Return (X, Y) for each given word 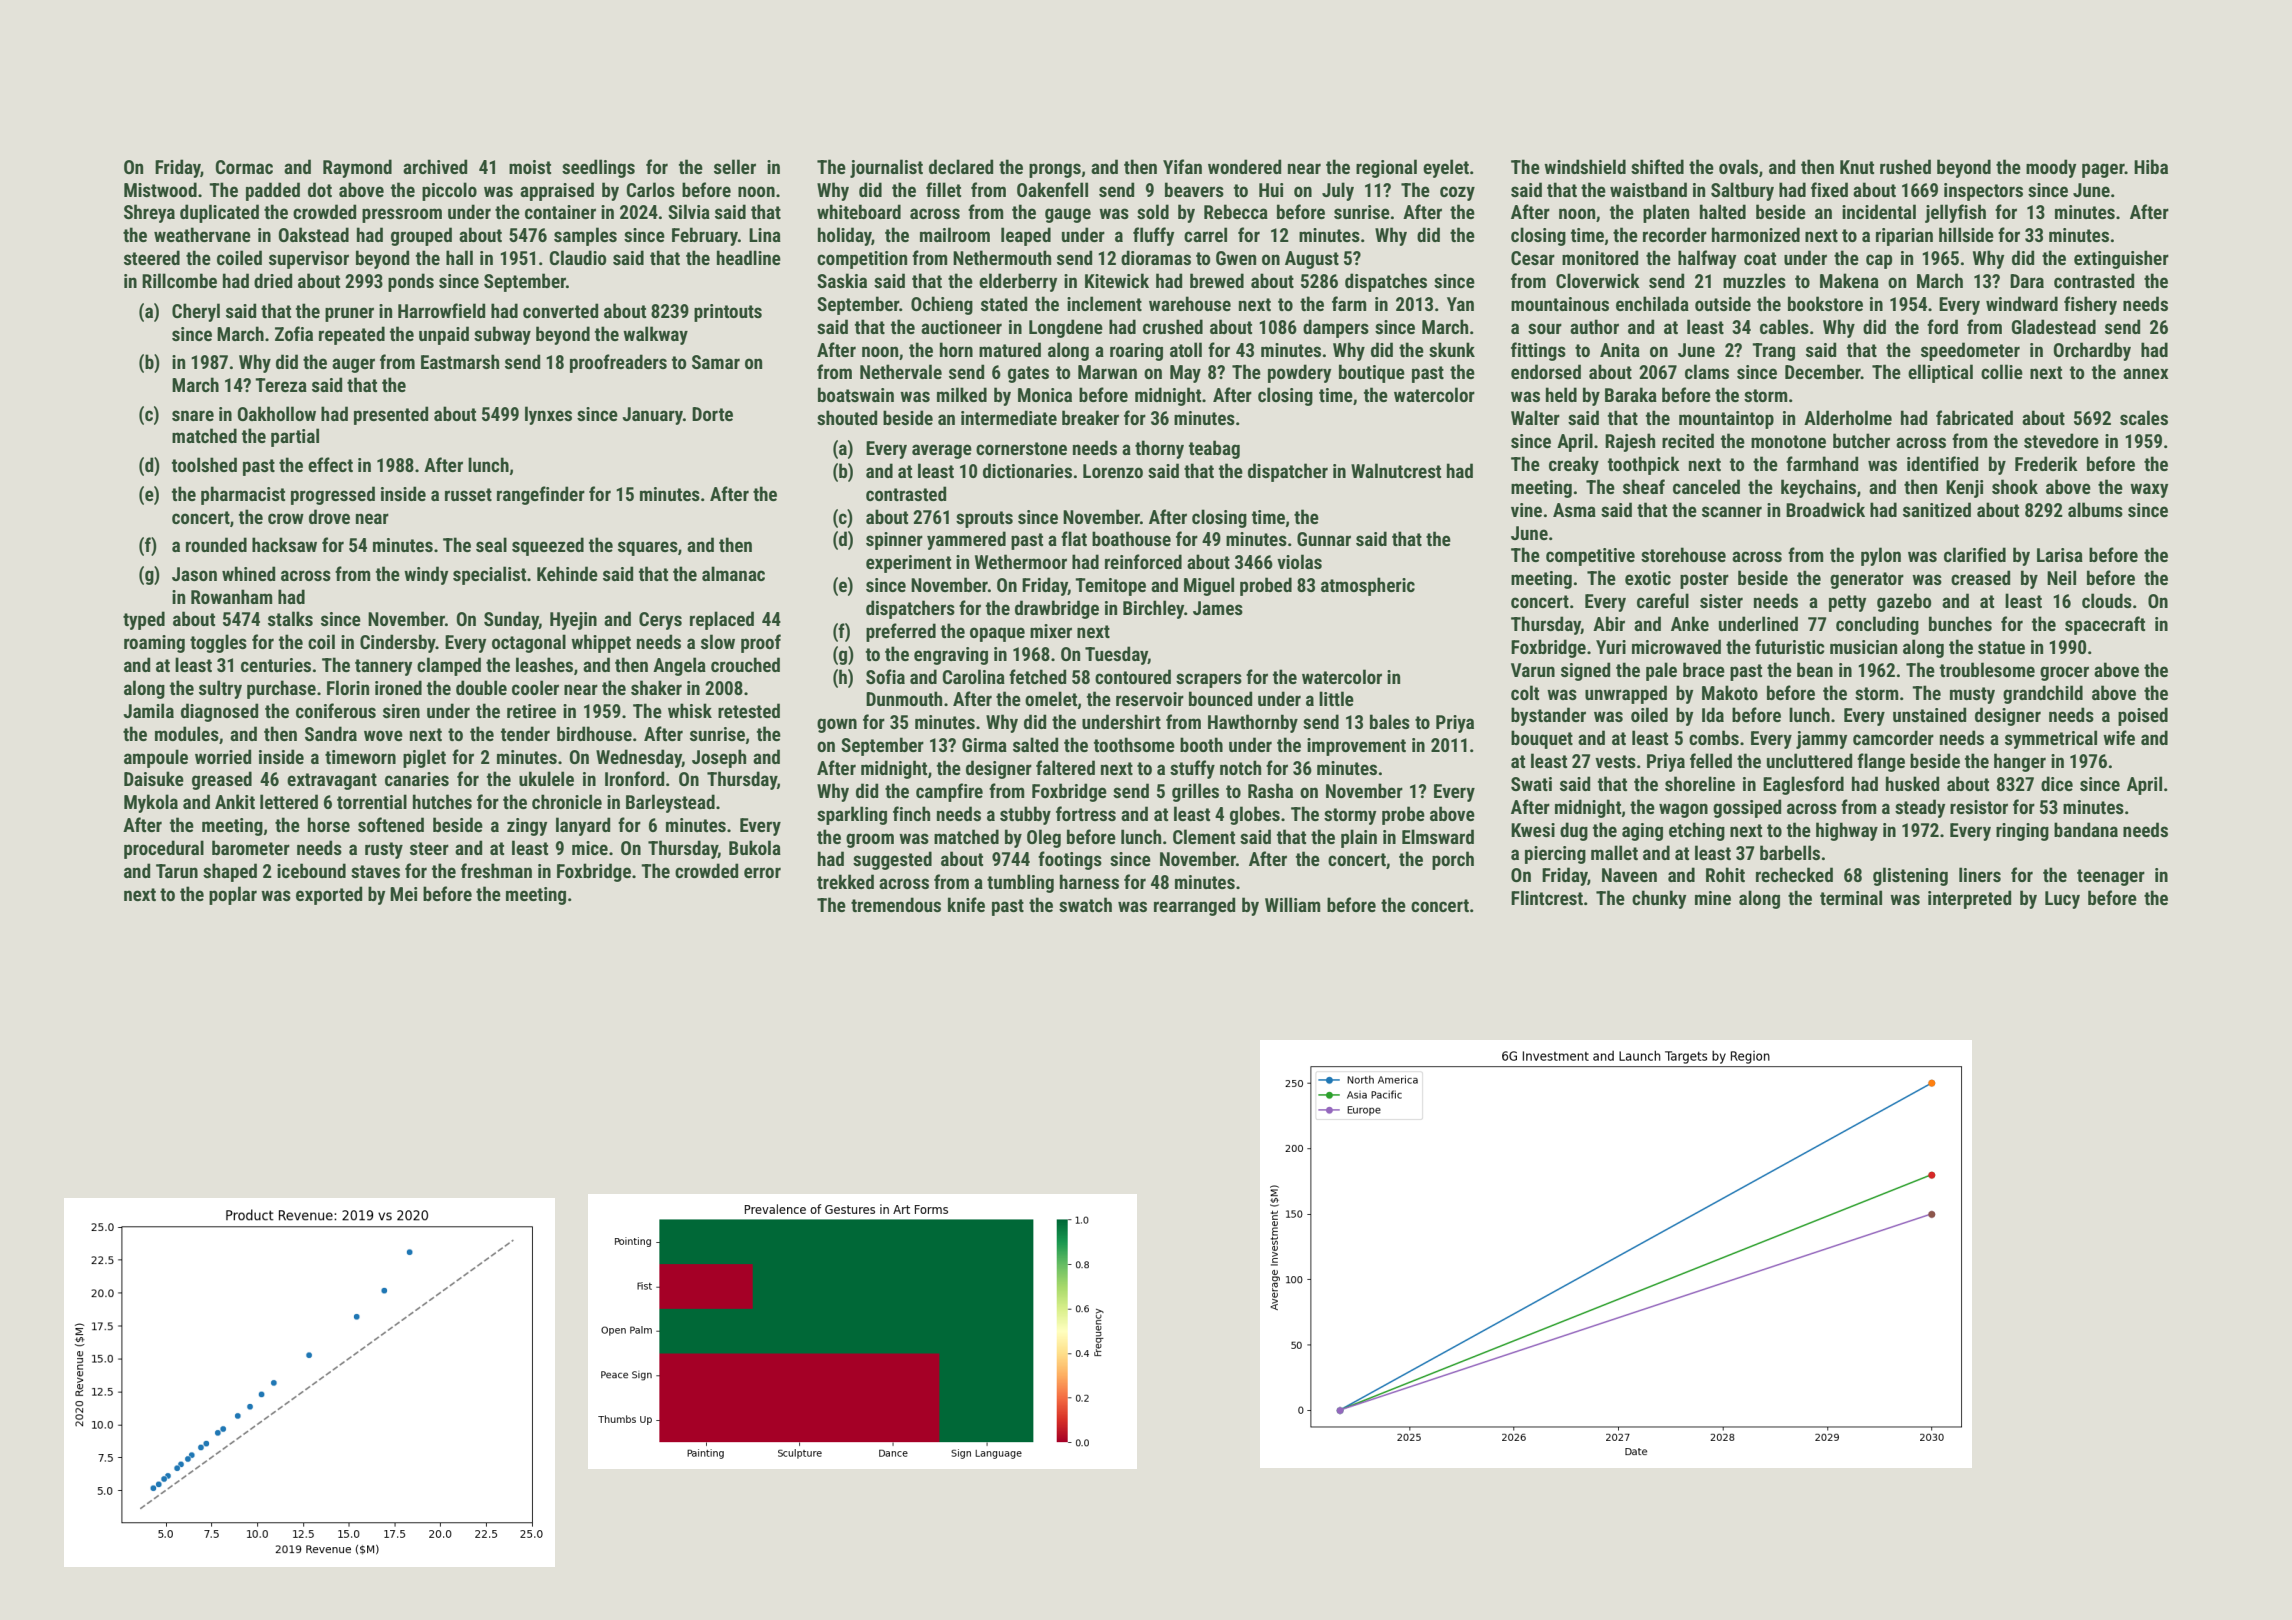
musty (1972, 695)
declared (961, 166)
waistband (1648, 189)
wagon (1683, 810)
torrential (372, 801)
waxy (2149, 490)
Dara (2027, 281)
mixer (1051, 631)
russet (468, 494)
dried (273, 280)
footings (1070, 860)
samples (585, 236)
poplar (233, 895)
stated (1004, 303)
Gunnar (1324, 539)
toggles (218, 643)
